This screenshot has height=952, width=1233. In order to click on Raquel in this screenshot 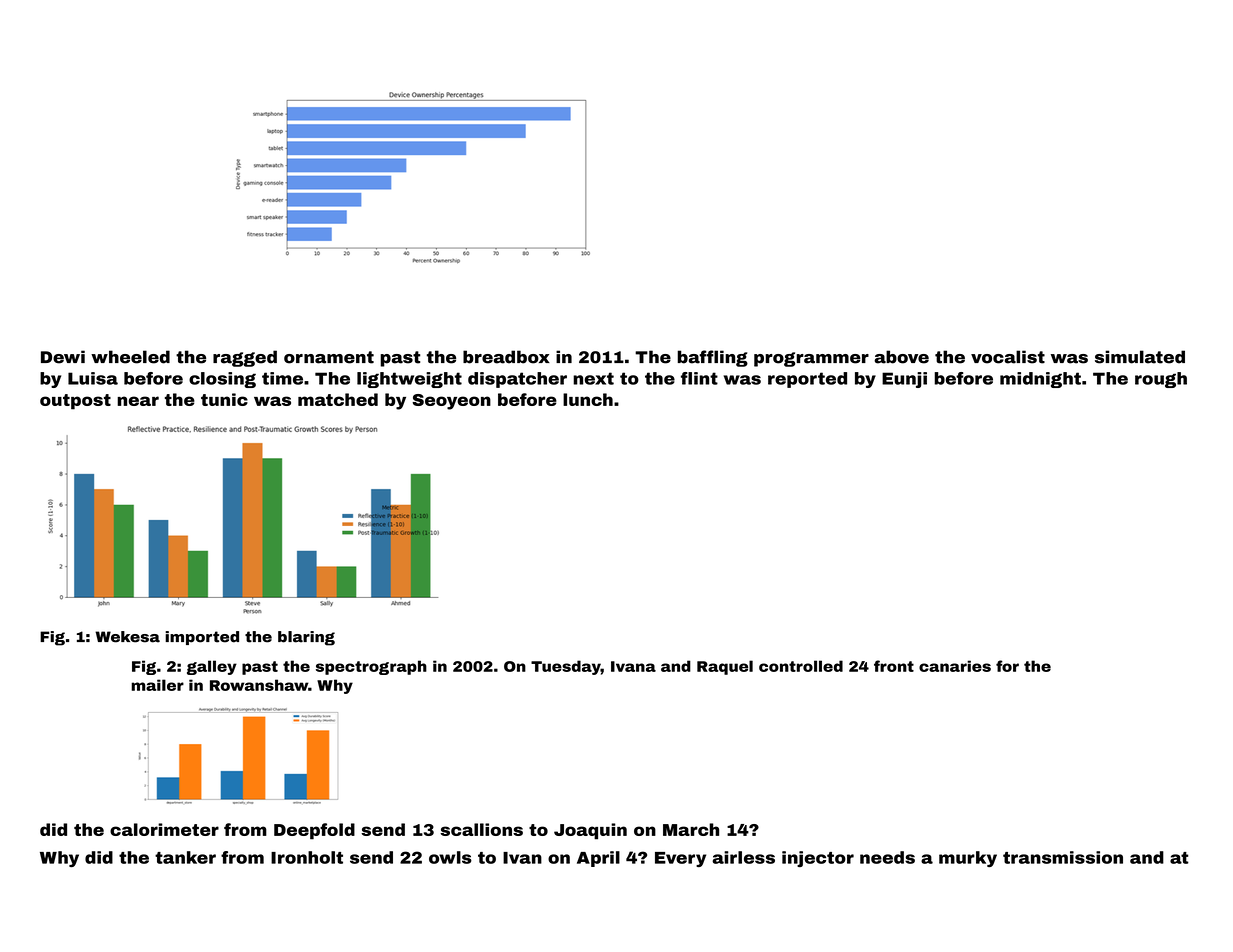, I will do `click(725, 667)`.
